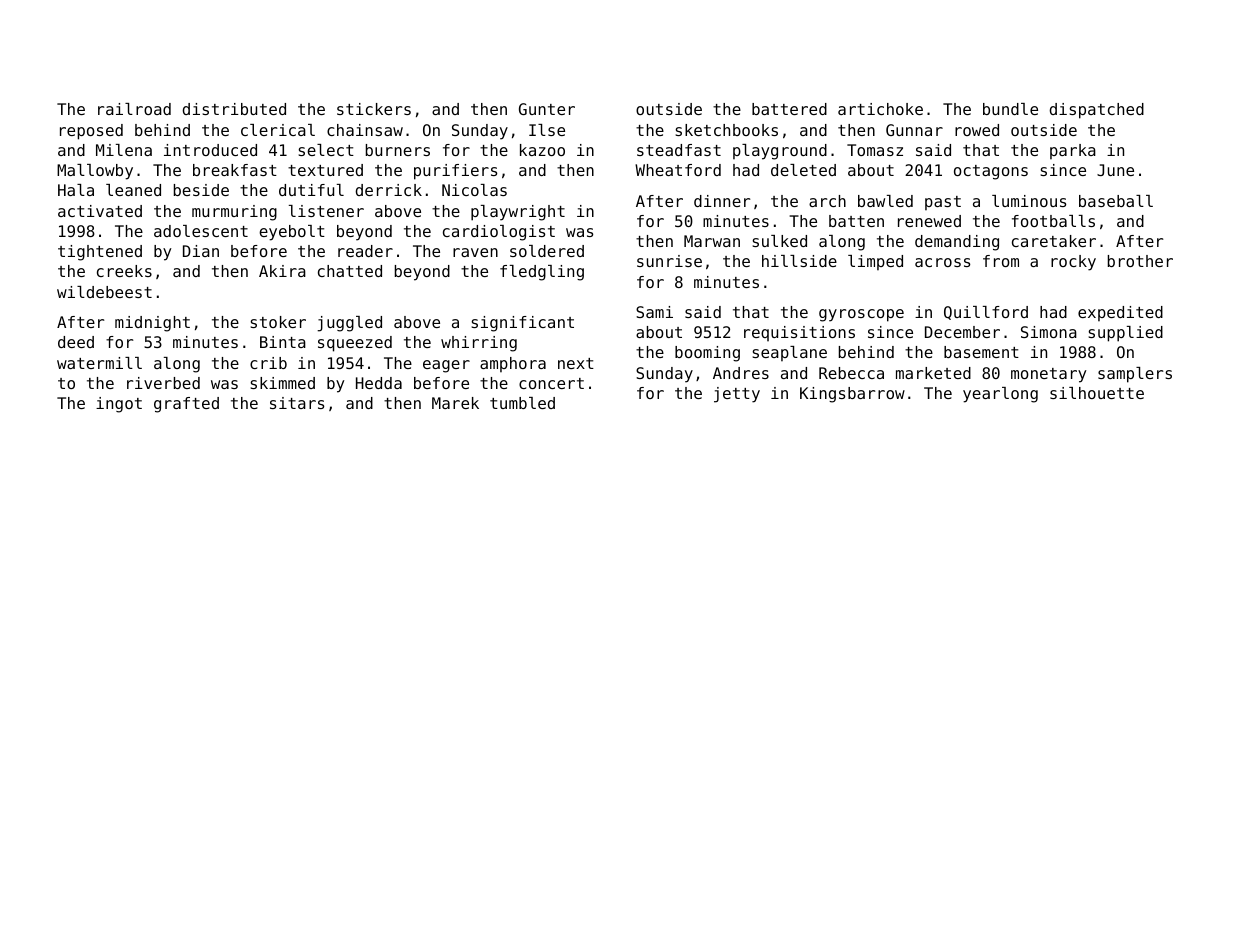 The image size is (1233, 952). Describe the element at coordinates (1053, 221) in the document. I see `footballs` at that location.
